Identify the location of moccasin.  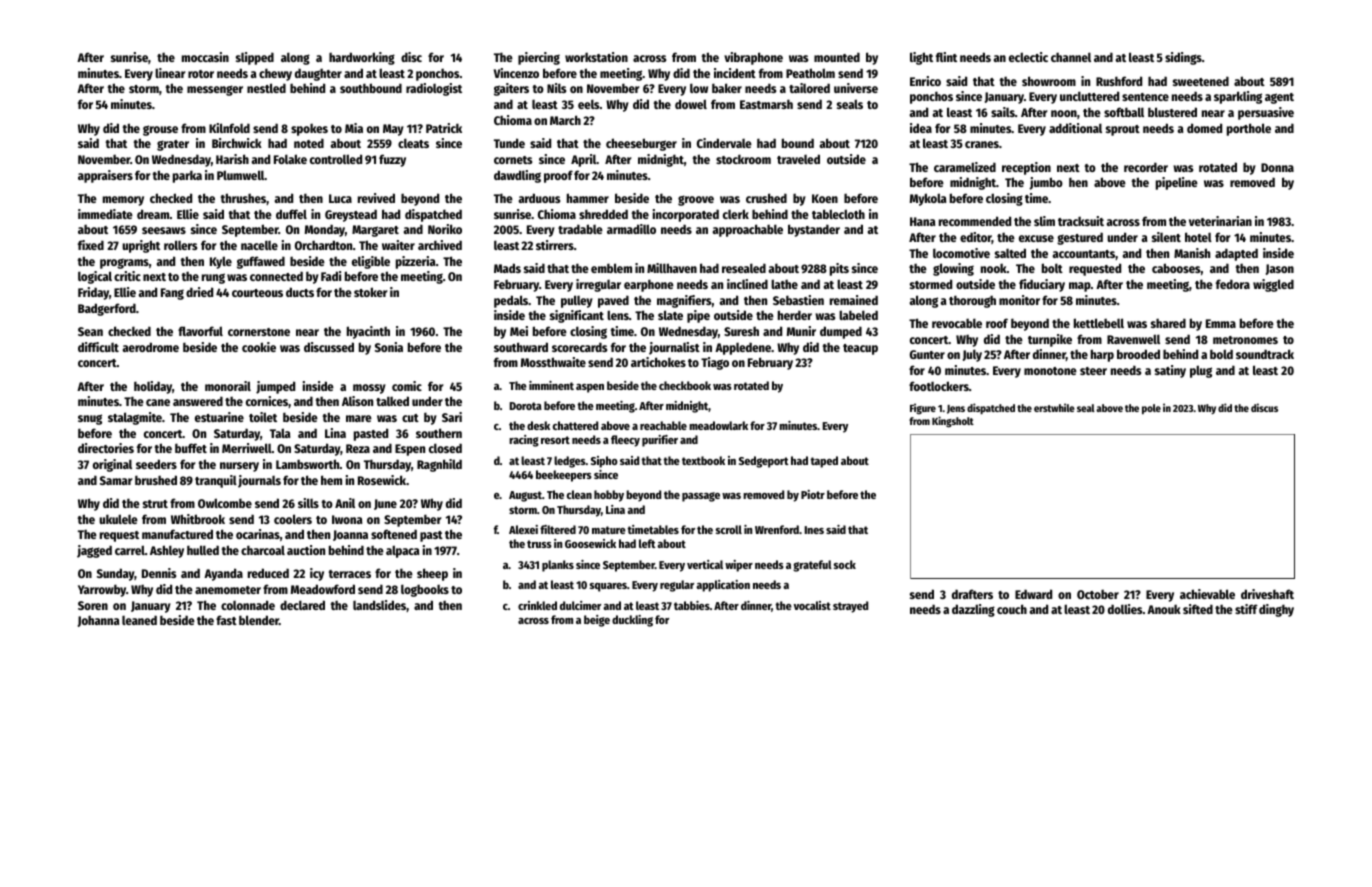
(205, 57).
